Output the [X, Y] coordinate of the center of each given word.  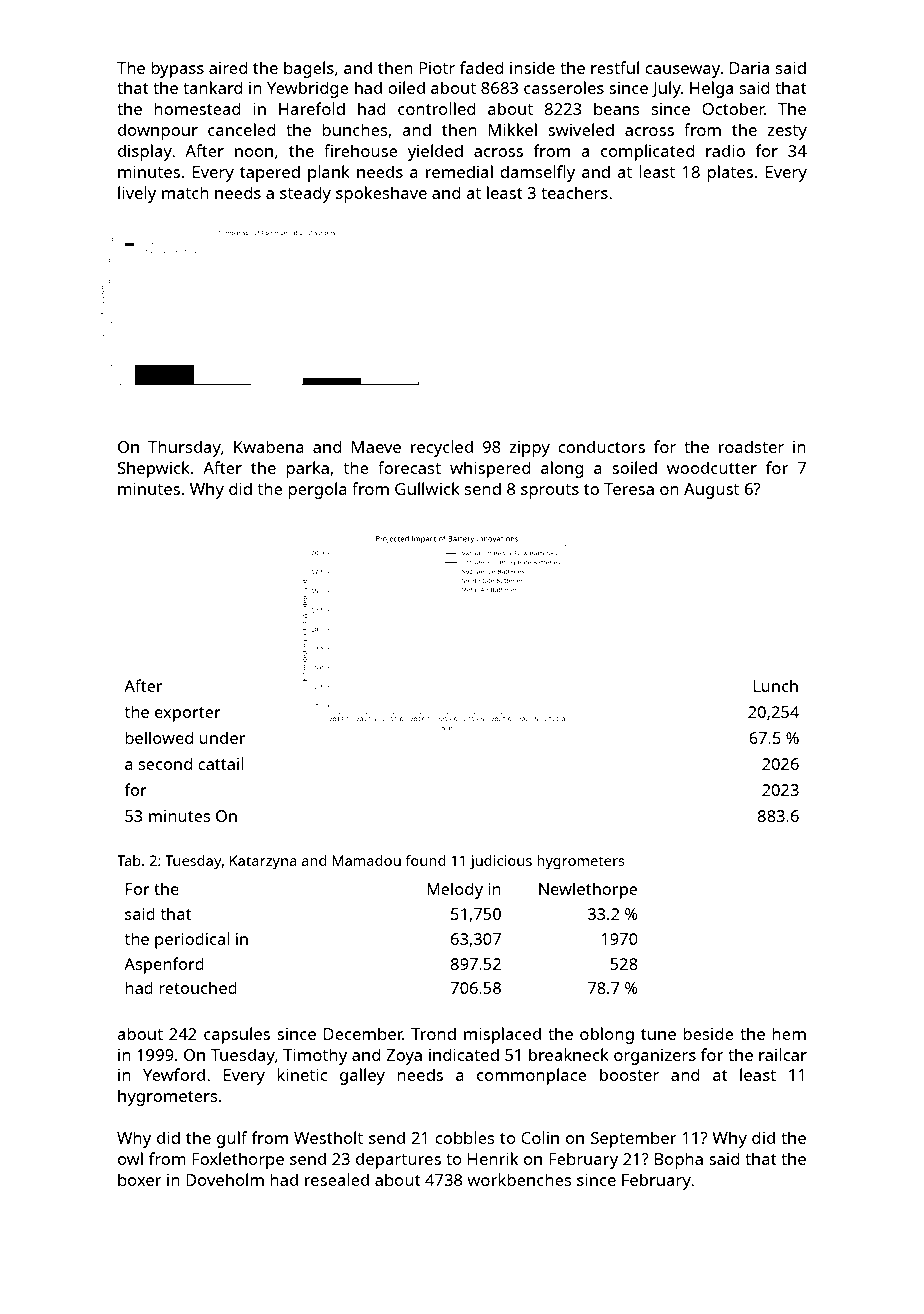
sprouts [550, 491]
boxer [140, 1179]
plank [329, 173]
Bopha [679, 1160]
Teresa [629, 489]
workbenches [519, 1179]
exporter [188, 714]
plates [730, 173]
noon [254, 152]
